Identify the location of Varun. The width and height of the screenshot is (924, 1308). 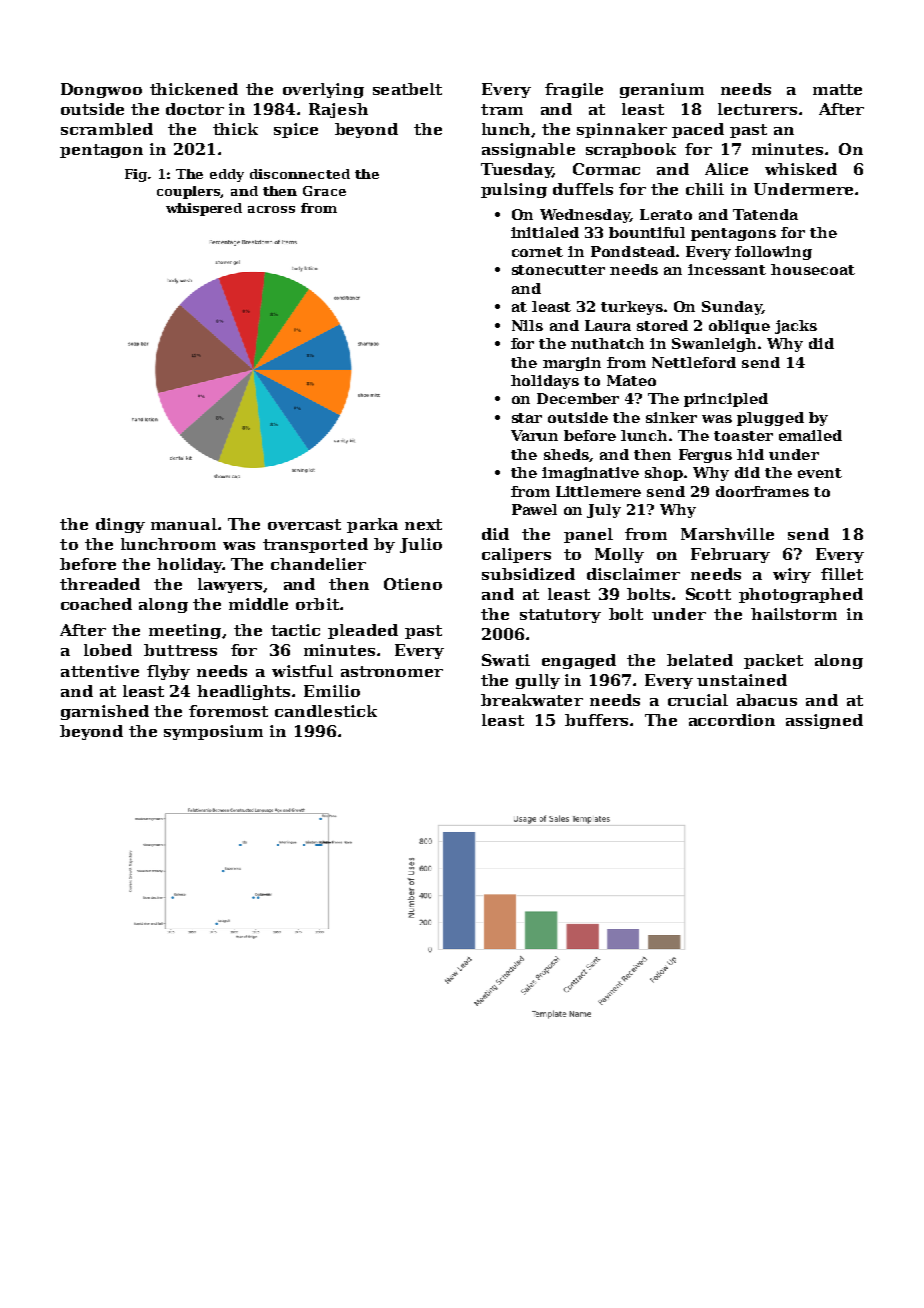
(534, 435).
